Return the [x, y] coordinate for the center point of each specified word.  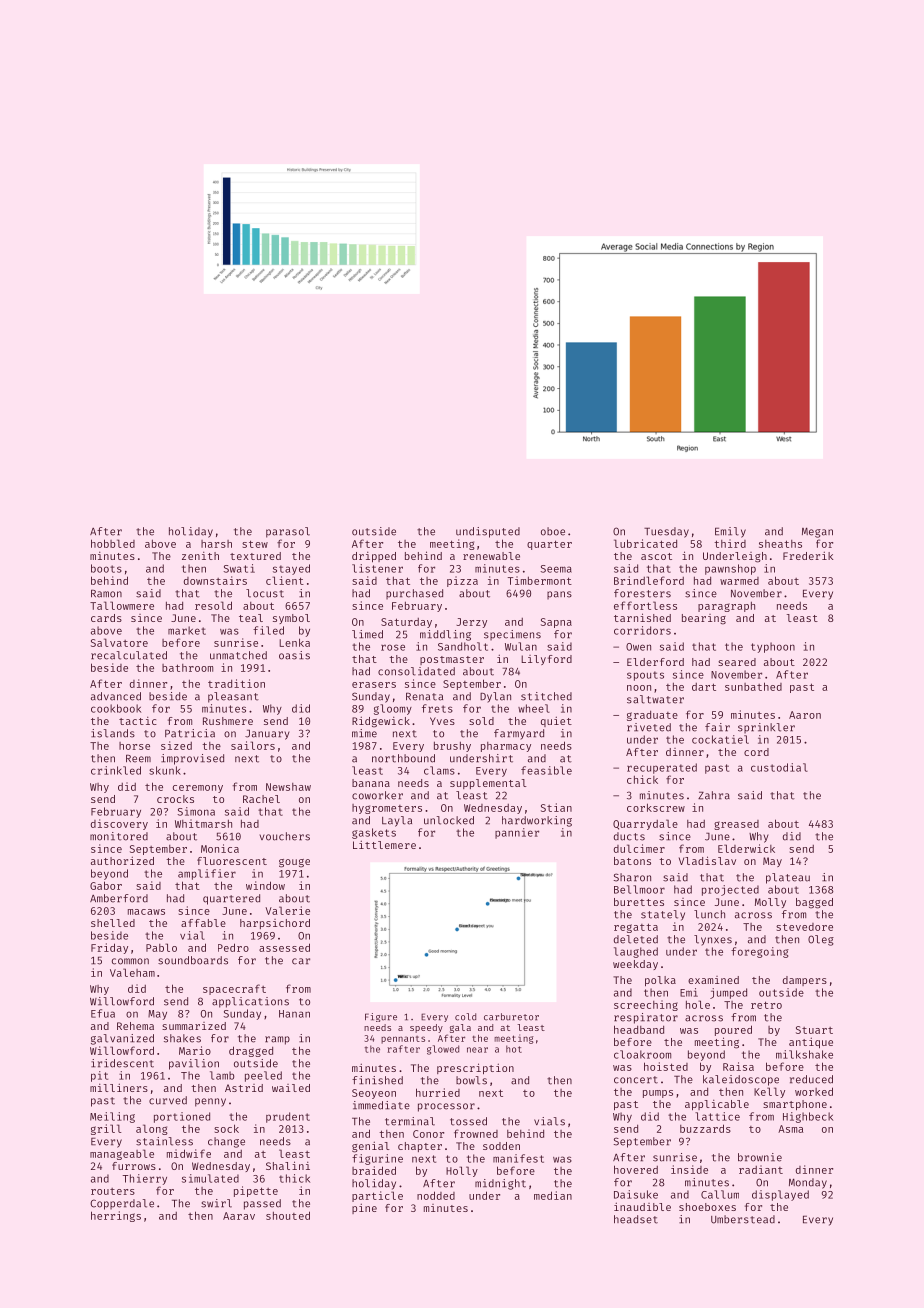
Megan [817, 532]
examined [713, 980]
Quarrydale [645, 824]
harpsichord [275, 924]
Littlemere [384, 844]
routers [113, 1191]
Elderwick [746, 848]
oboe [553, 531]
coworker [377, 795]
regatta [636, 928]
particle [377, 1196]
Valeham [132, 972]
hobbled [113, 543]
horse [134, 746]
